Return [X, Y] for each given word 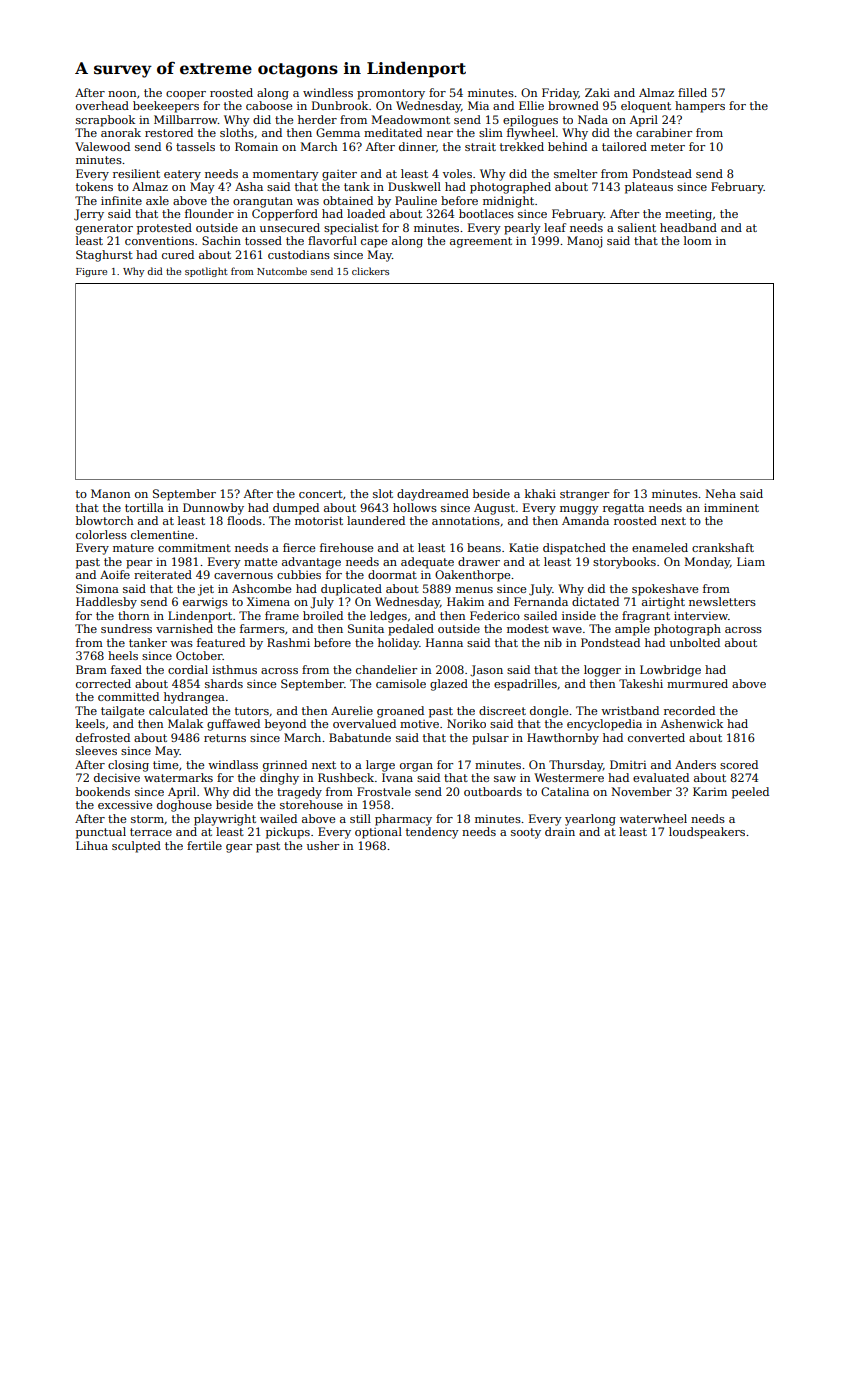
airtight [663, 603]
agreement [481, 242]
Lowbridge [670, 671]
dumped [296, 509]
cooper [186, 95]
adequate [427, 563]
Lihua [92, 845]
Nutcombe [282, 271]
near [440, 134]
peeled [750, 793]
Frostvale [384, 791]
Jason [486, 671]
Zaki [597, 92]
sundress [126, 628]
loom [698, 240]
